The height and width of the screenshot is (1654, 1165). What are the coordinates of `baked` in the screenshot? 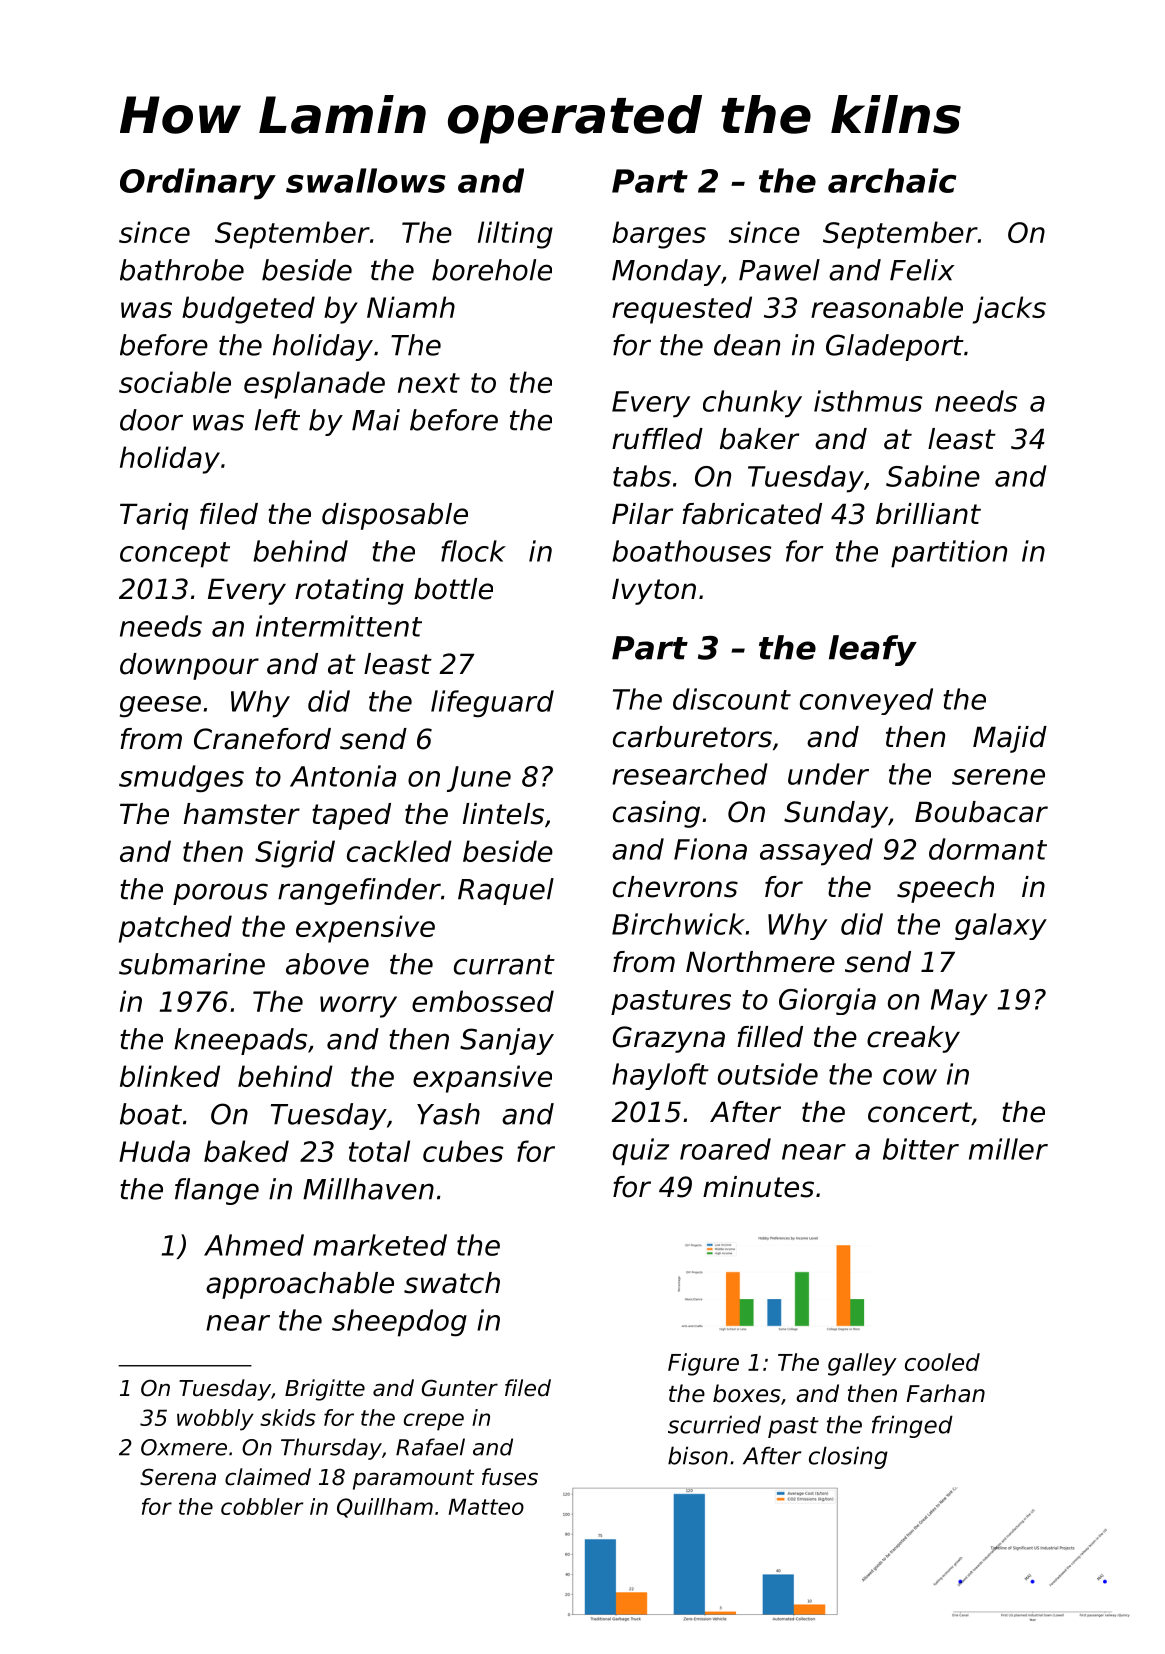 It's located at (246, 1151).
